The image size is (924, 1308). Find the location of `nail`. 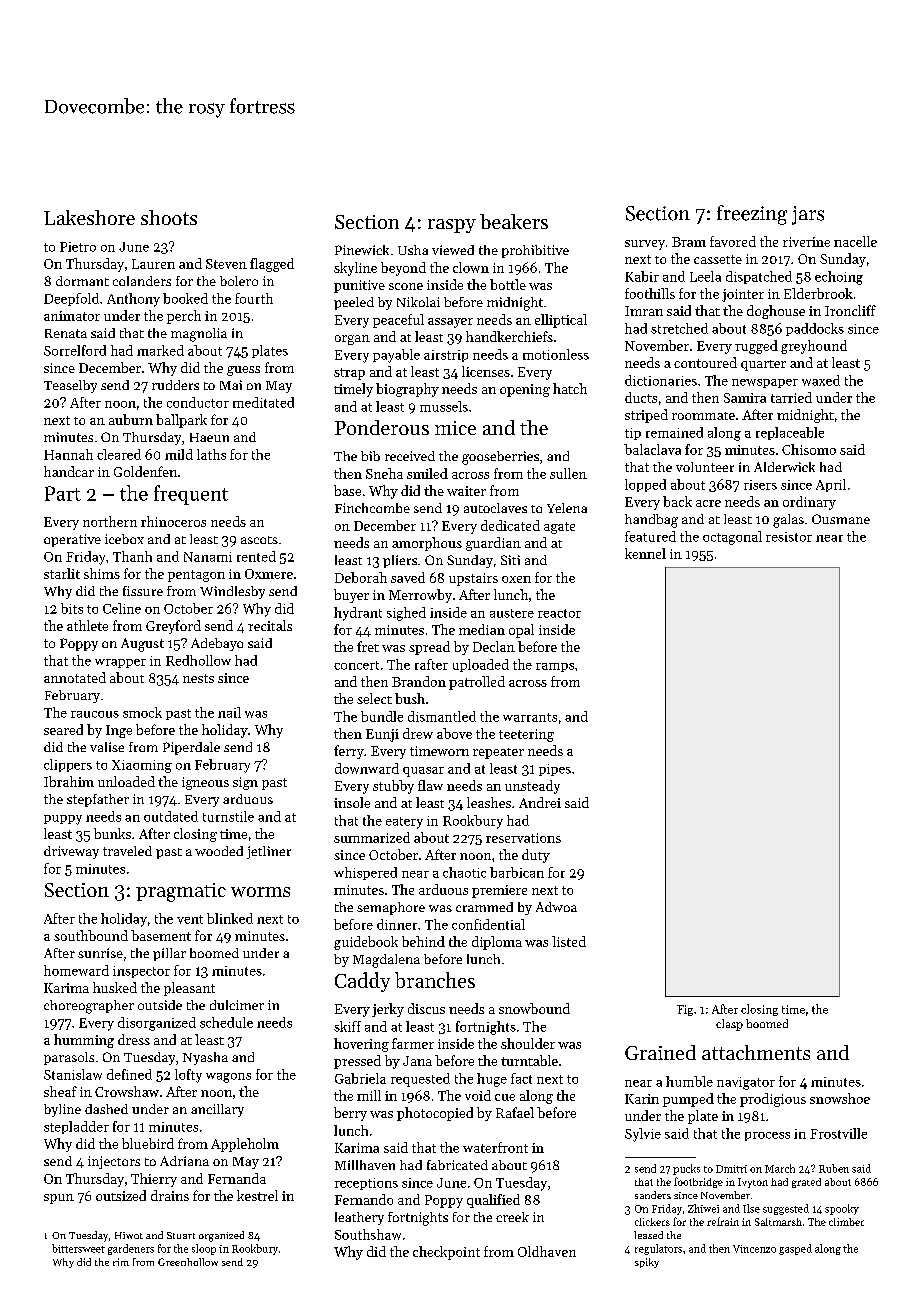

nail is located at coordinates (229, 712).
